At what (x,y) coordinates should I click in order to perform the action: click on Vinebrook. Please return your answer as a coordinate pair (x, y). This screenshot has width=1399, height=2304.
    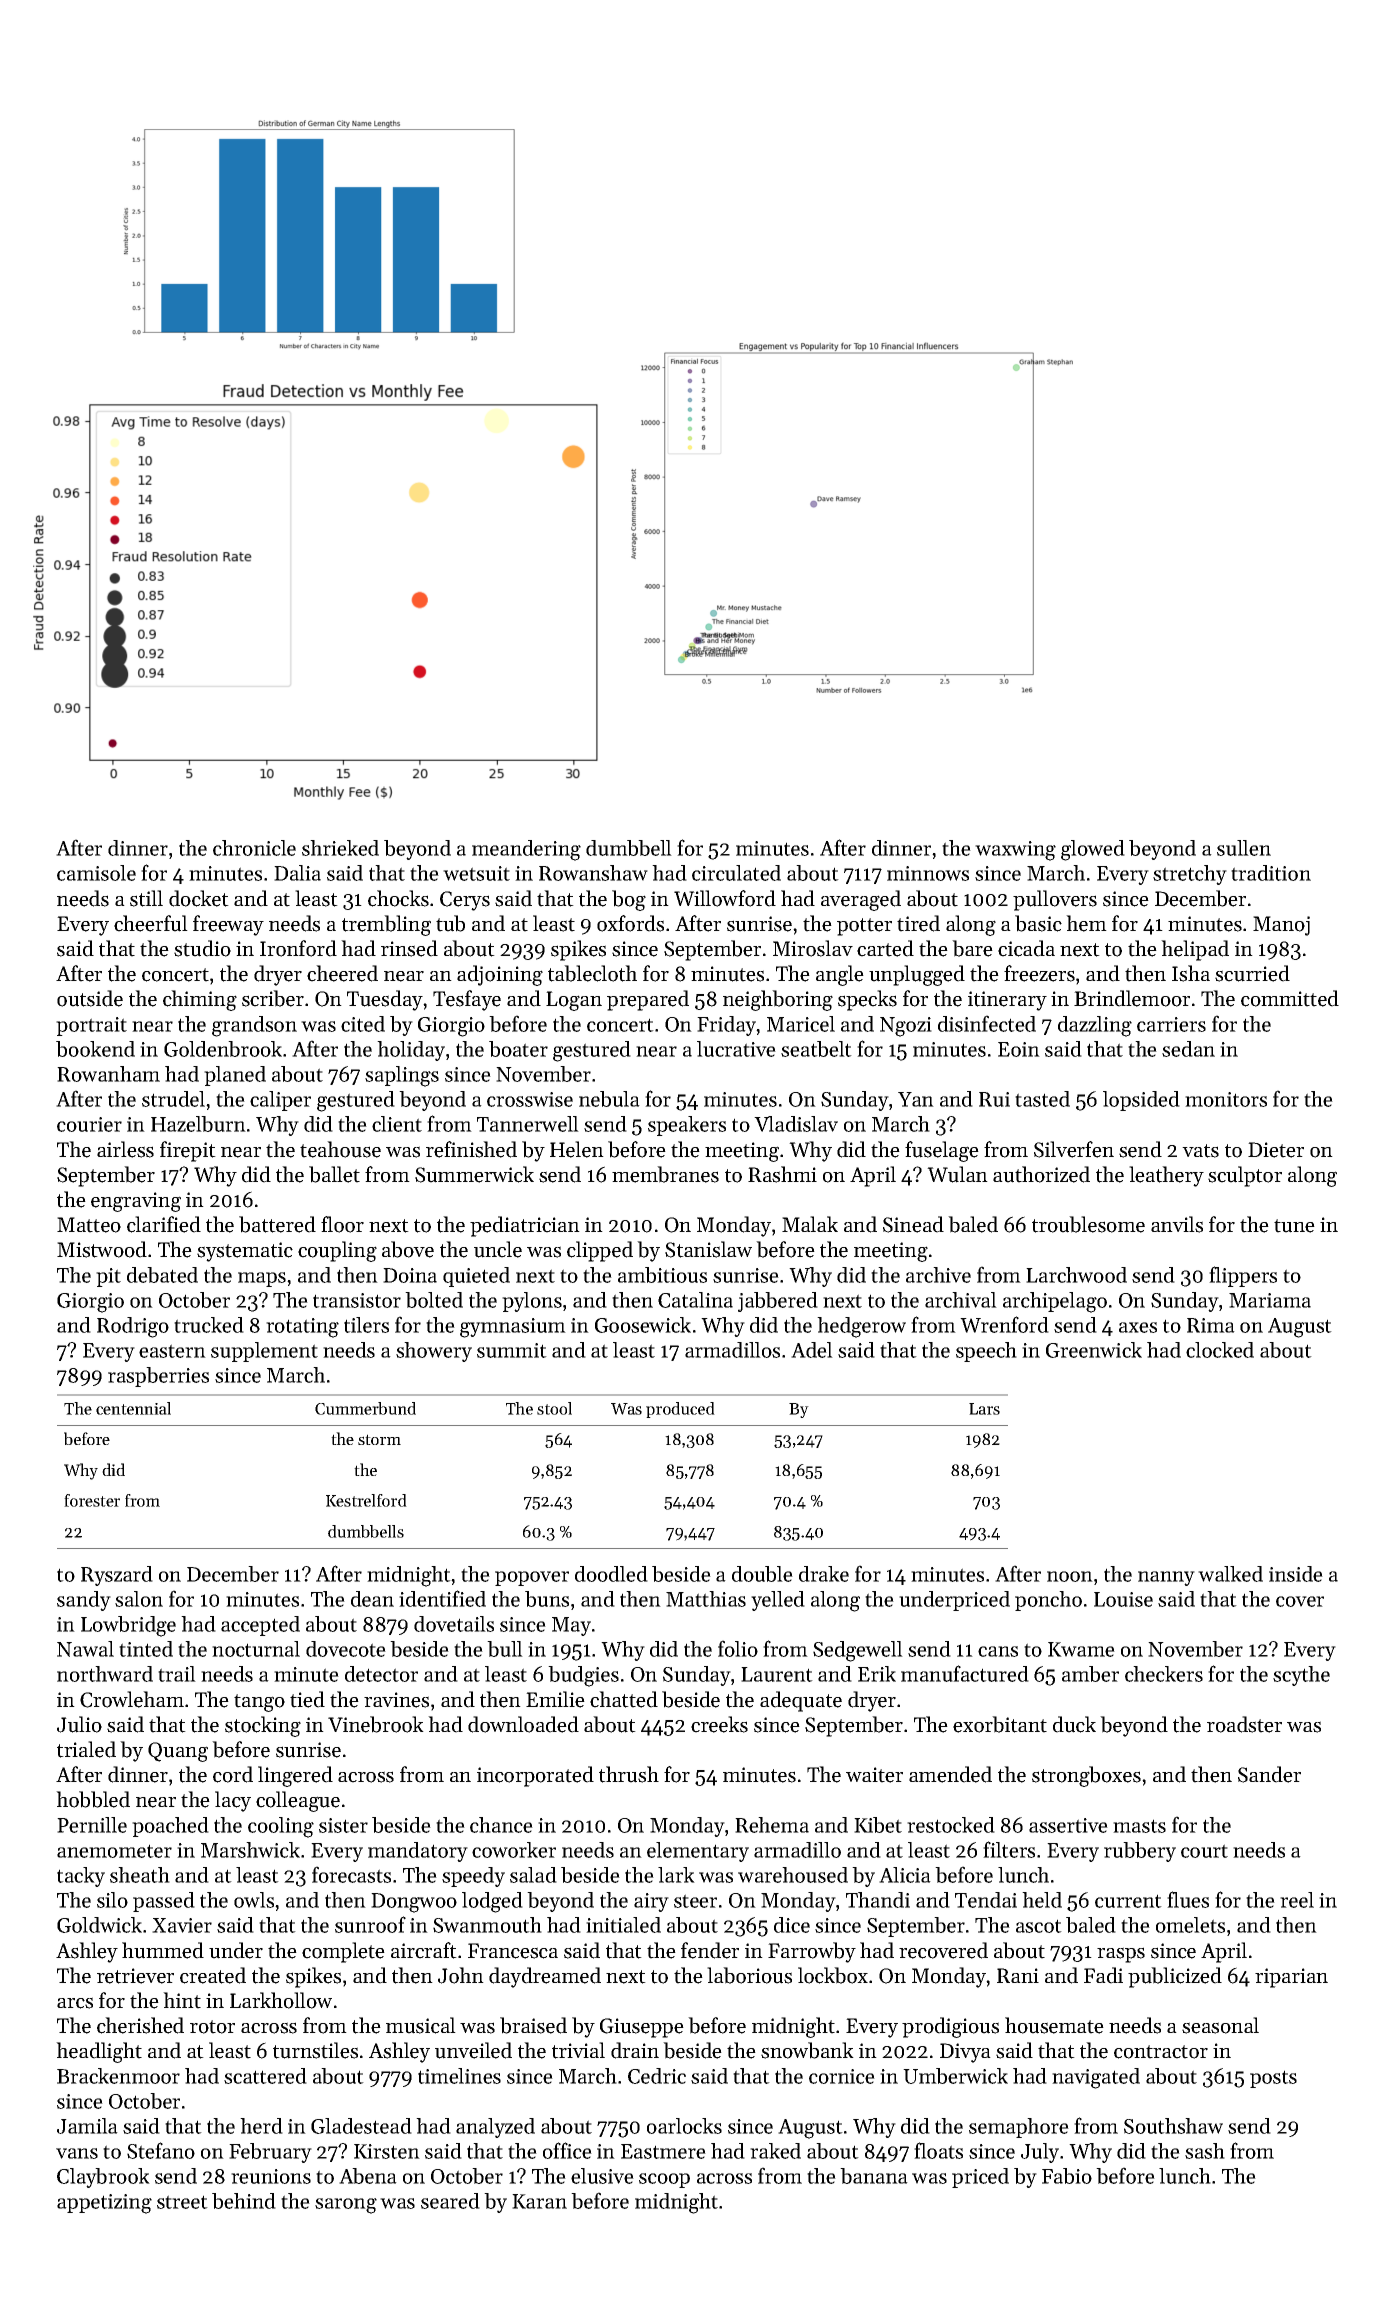
    Looking at the image, I should click on (376, 1724).
